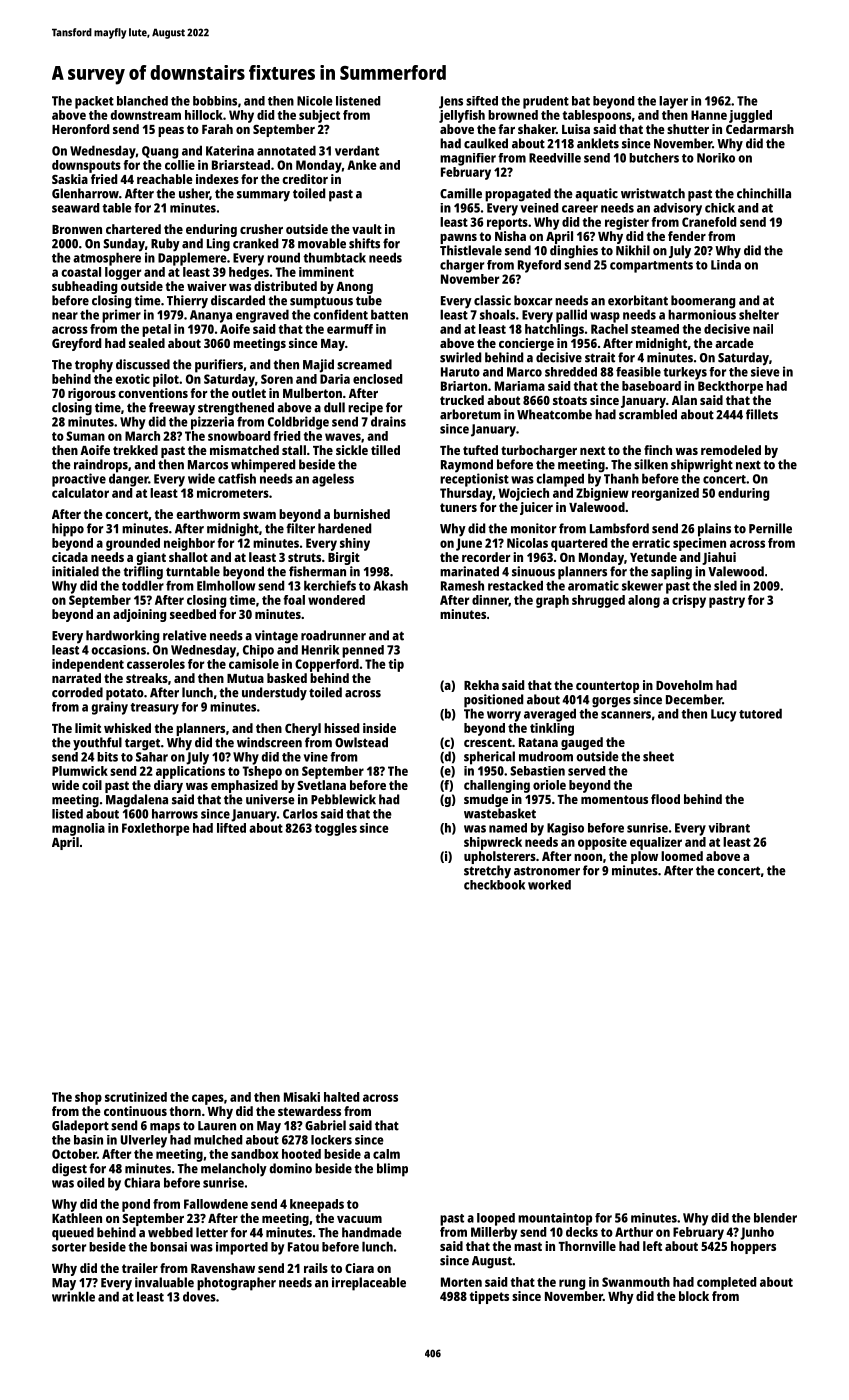 The height and width of the image is (1400, 849). I want to click on juggled, so click(750, 116).
